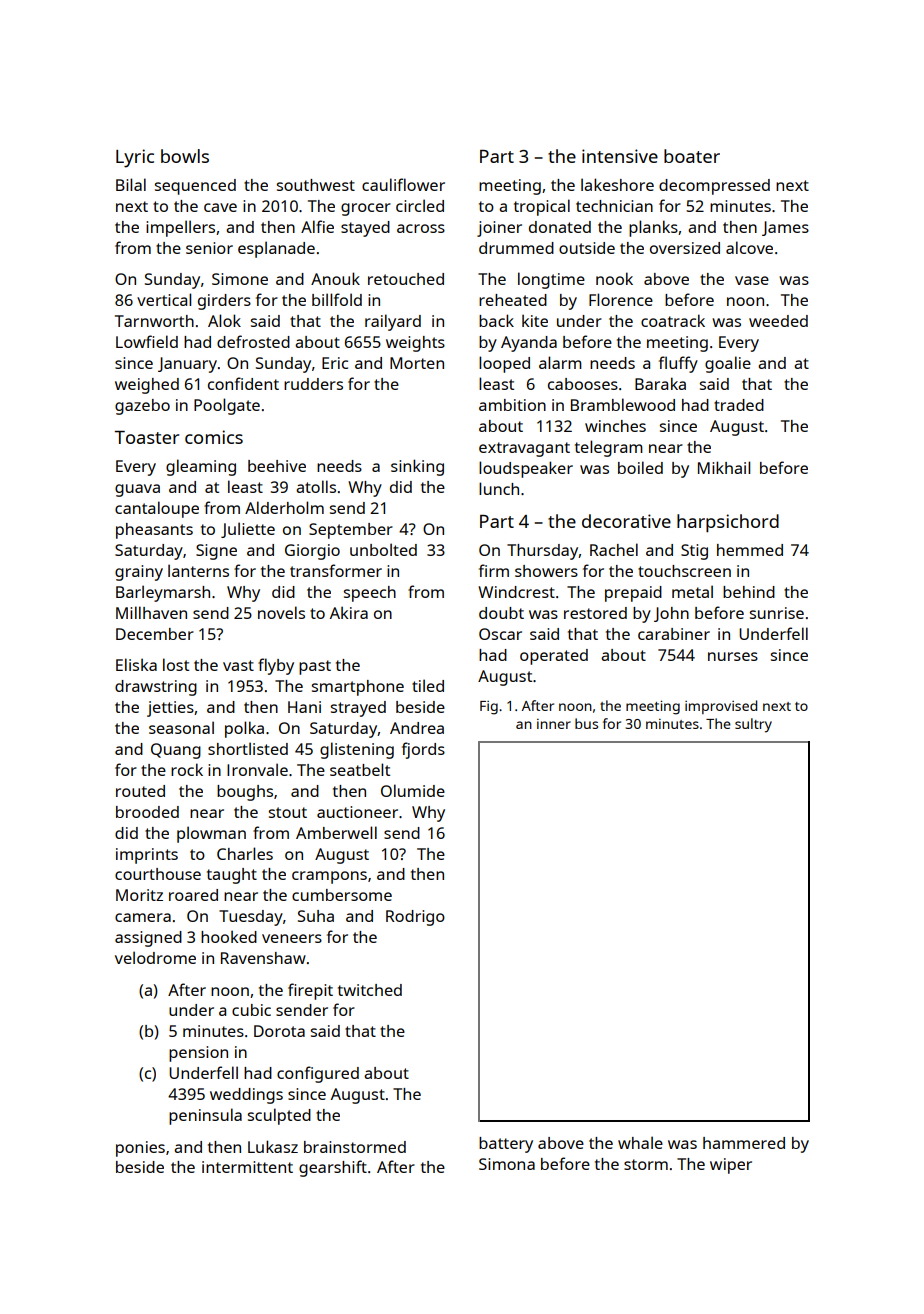 The image size is (924, 1314). I want to click on lunch, so click(499, 488).
